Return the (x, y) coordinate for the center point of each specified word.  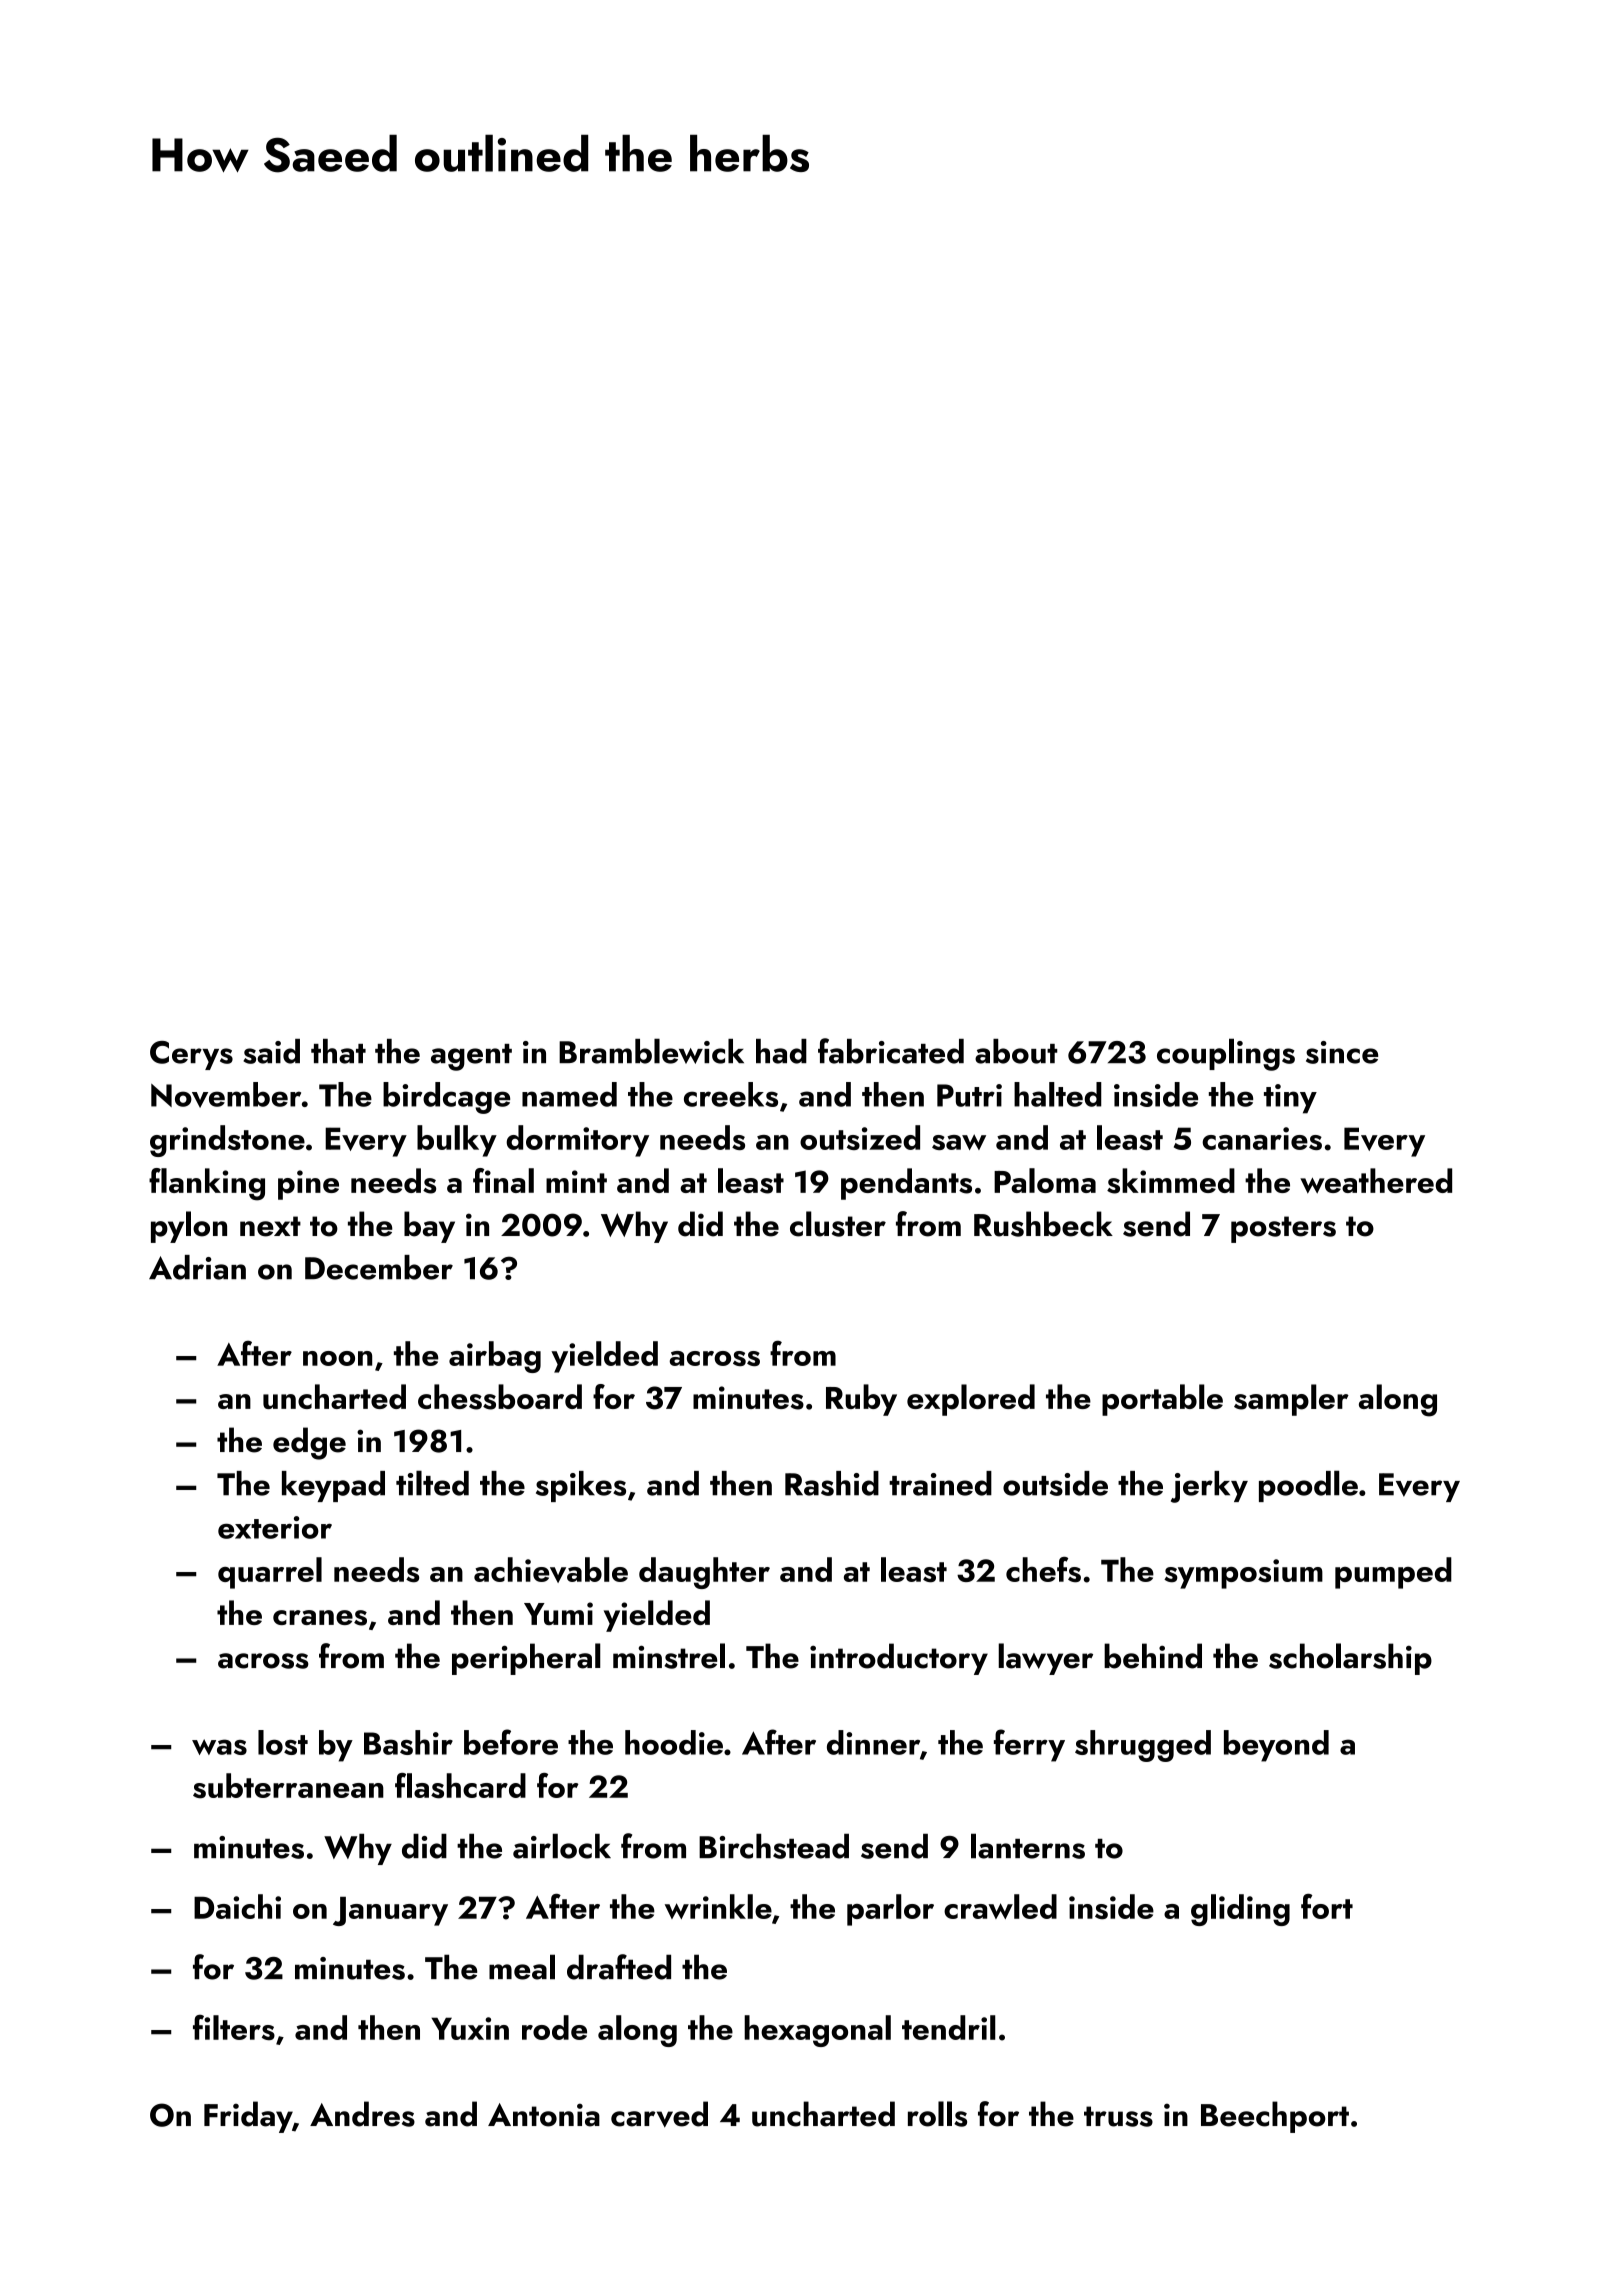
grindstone (227, 1141)
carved (659, 2114)
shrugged (1143, 1746)
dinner (873, 1742)
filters (234, 2027)
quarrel (270, 1573)
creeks (731, 1094)
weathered (1376, 1181)
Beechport (1275, 2117)
